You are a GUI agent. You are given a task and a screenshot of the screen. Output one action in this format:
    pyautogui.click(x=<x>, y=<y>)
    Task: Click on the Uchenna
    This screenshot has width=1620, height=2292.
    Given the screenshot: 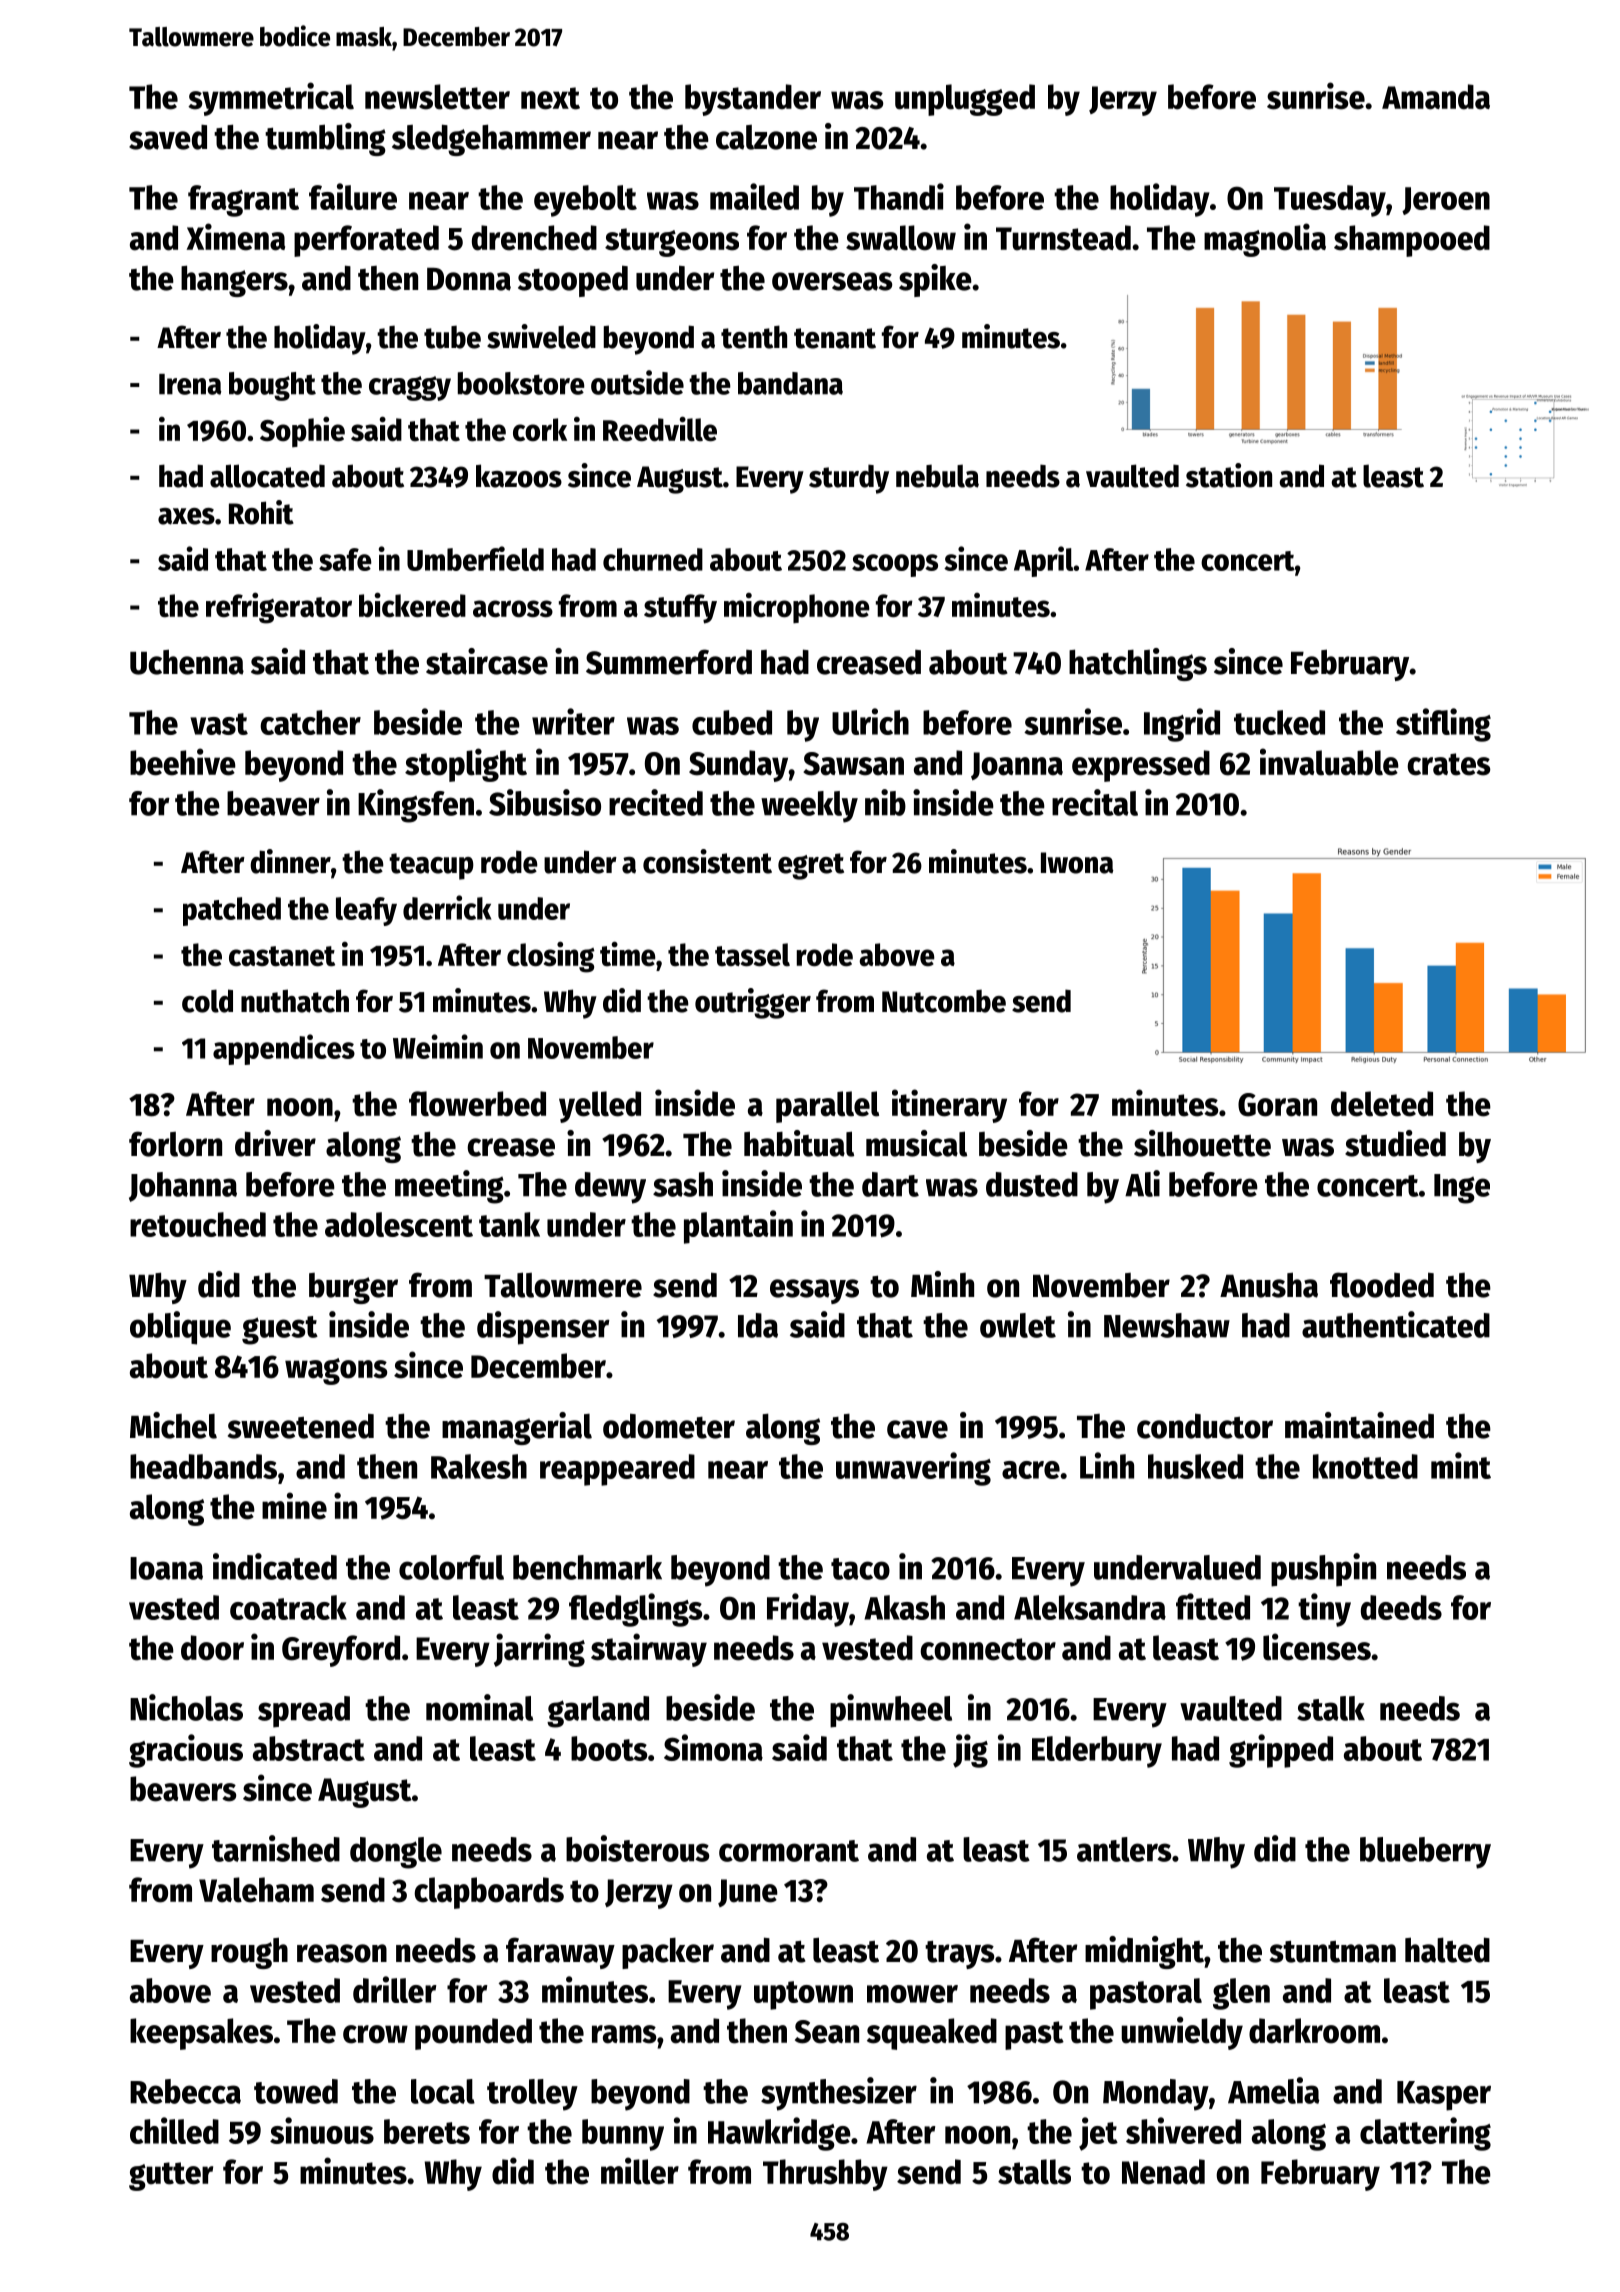 What is the action you would take?
    pyautogui.click(x=187, y=662)
